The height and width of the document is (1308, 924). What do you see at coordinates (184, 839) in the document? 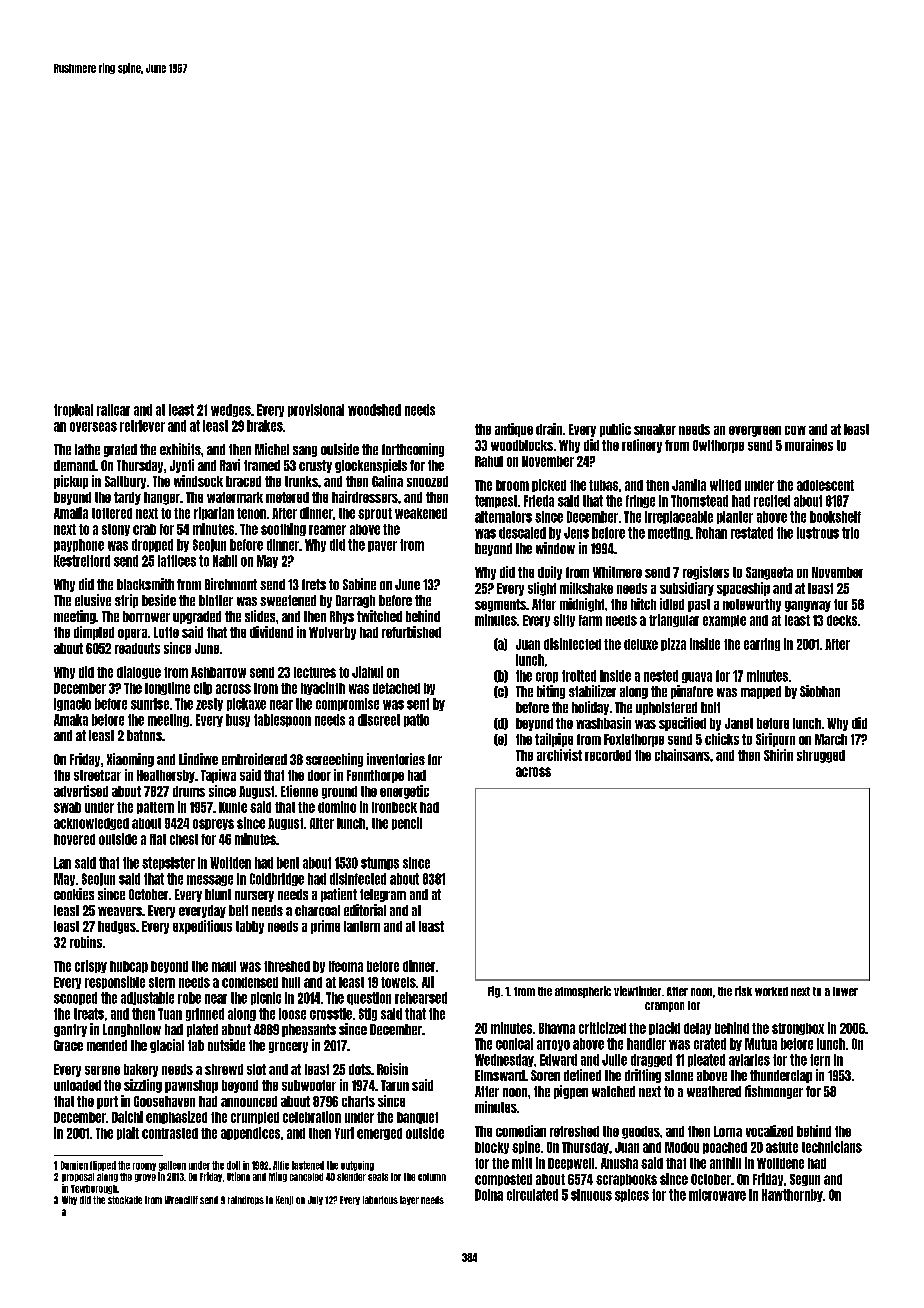
I see `chest` at bounding box center [184, 839].
